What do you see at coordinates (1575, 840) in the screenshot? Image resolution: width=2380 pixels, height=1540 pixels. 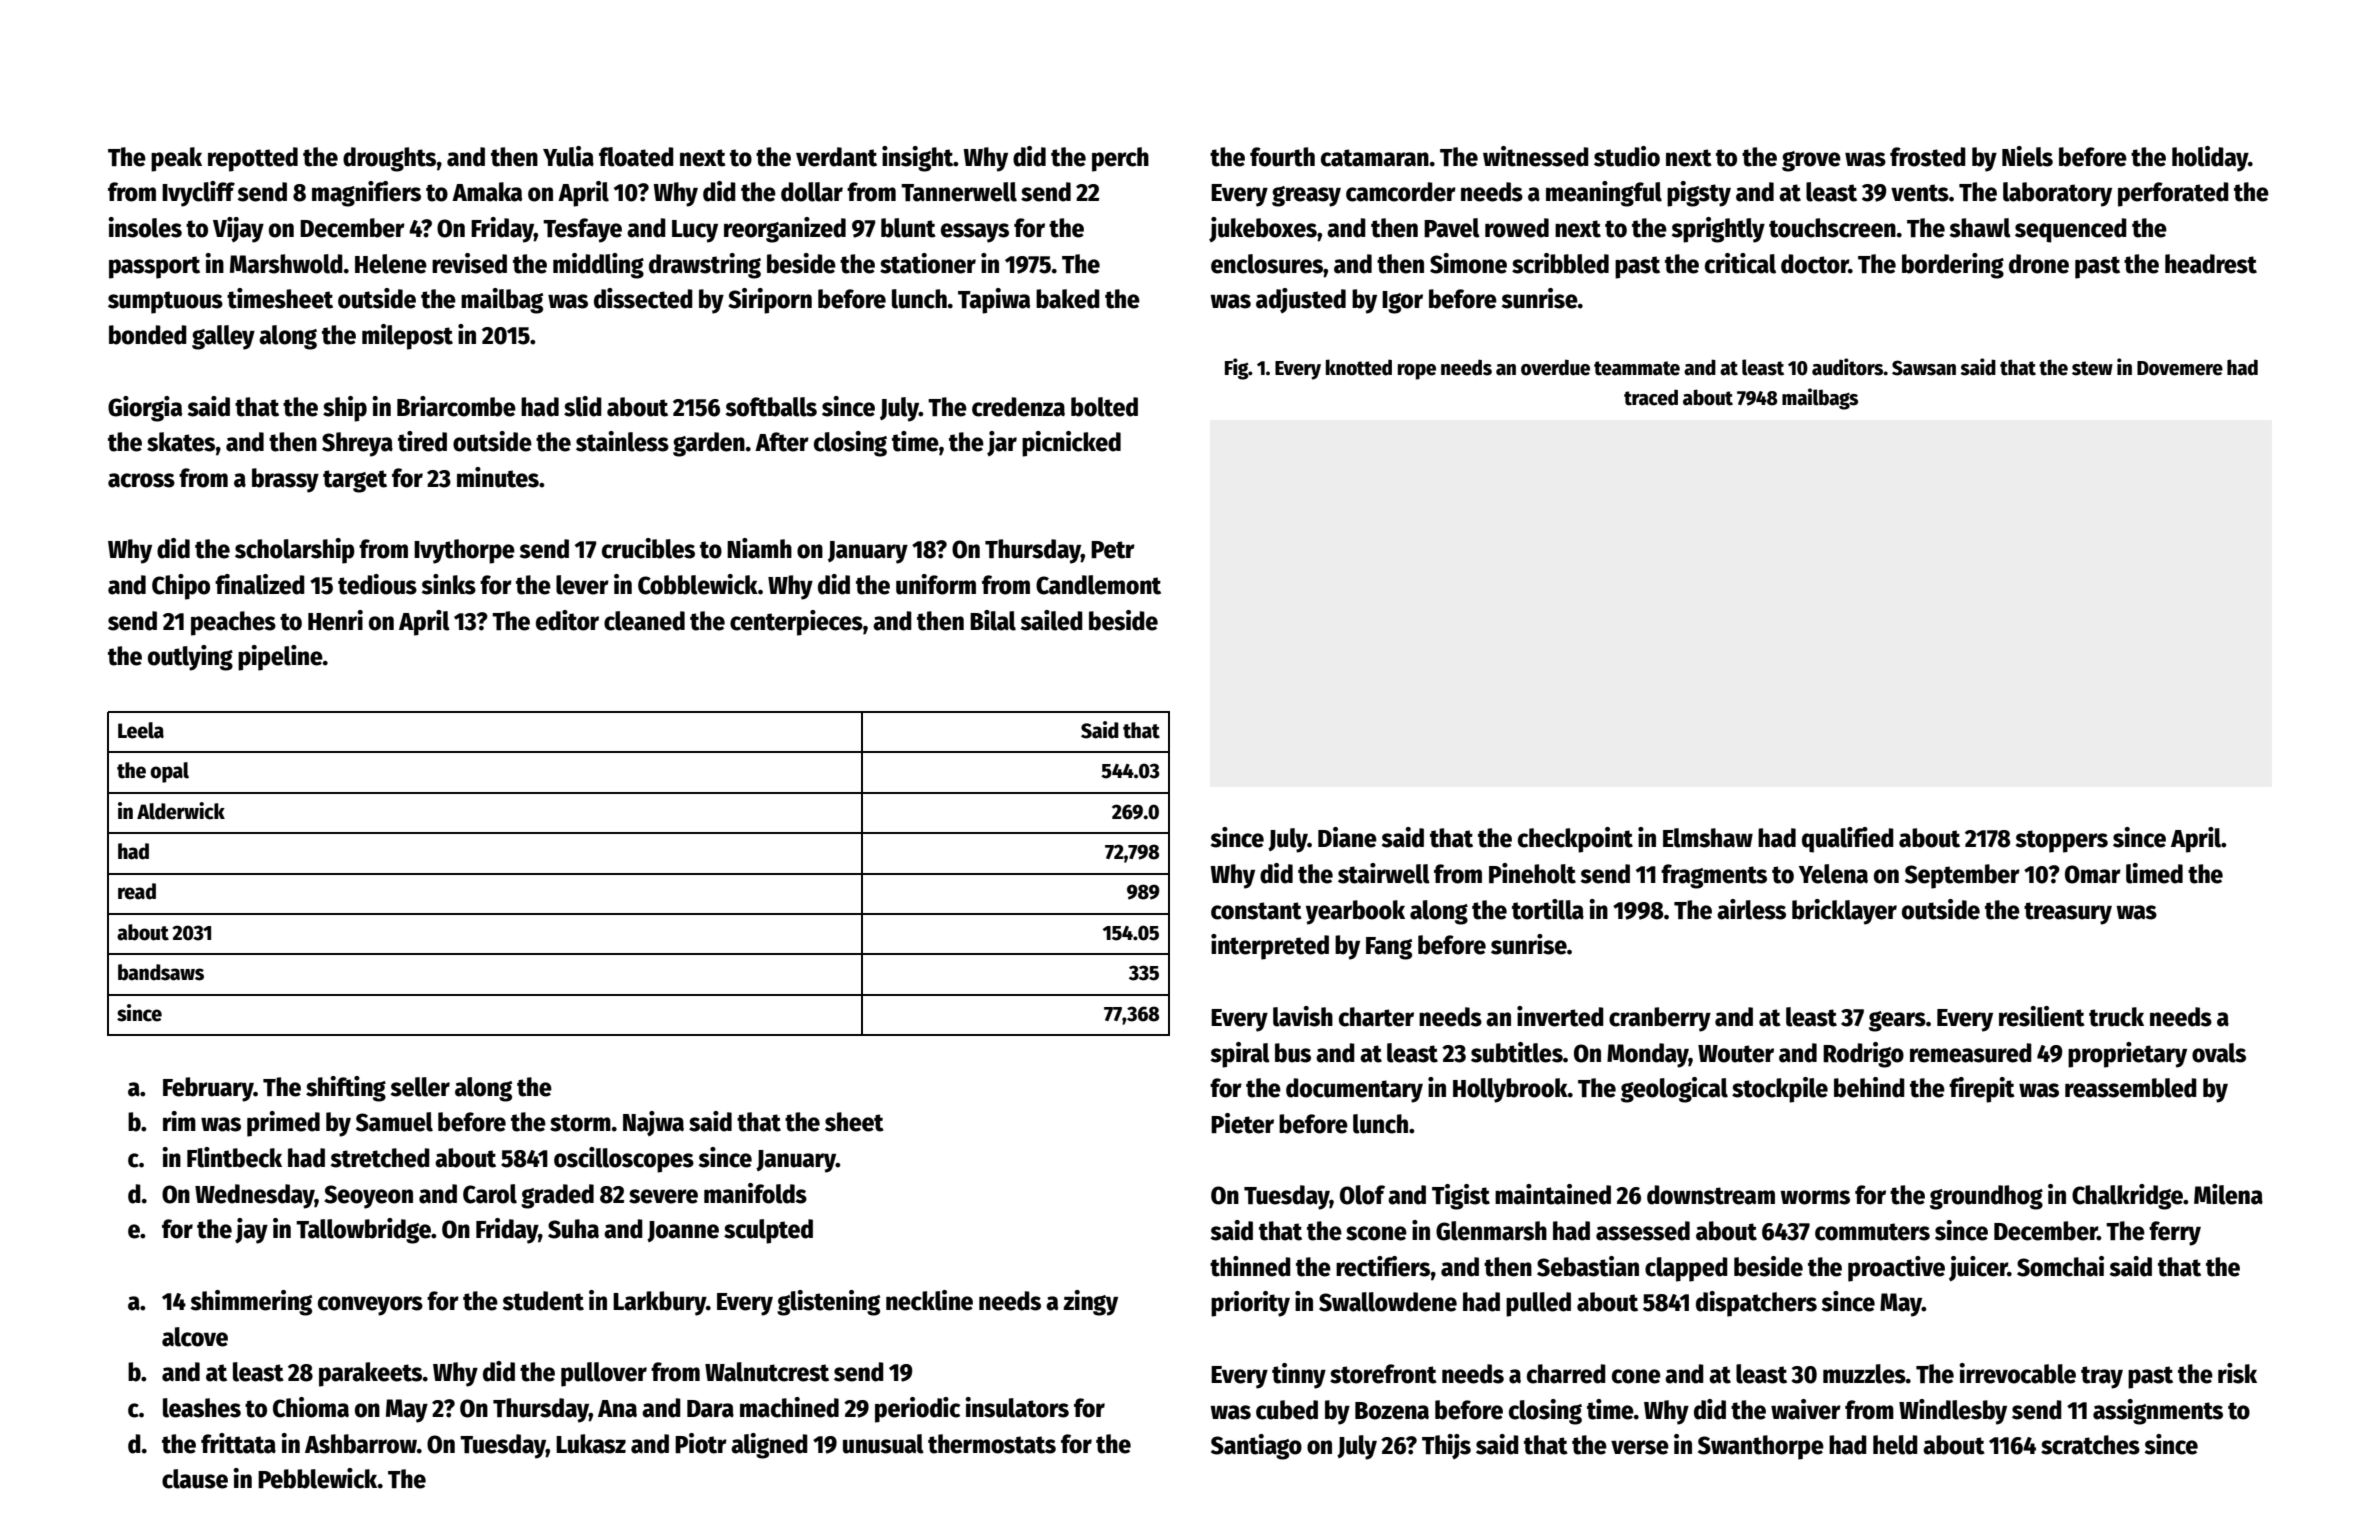 I see `checkpoint` at bounding box center [1575, 840].
